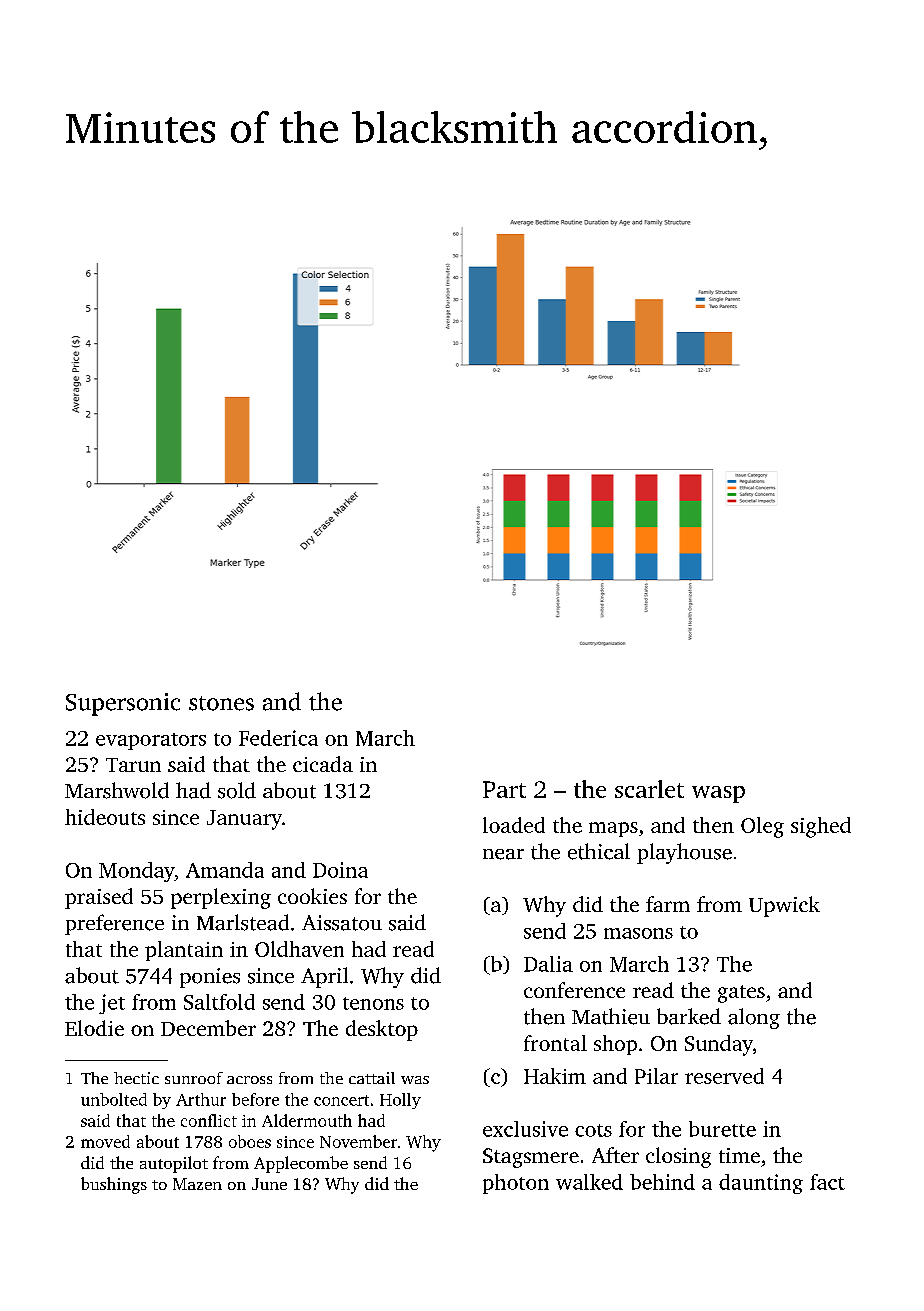 Image resolution: width=924 pixels, height=1311 pixels. What do you see at coordinates (784, 906) in the screenshot?
I see `Upwick` at bounding box center [784, 906].
